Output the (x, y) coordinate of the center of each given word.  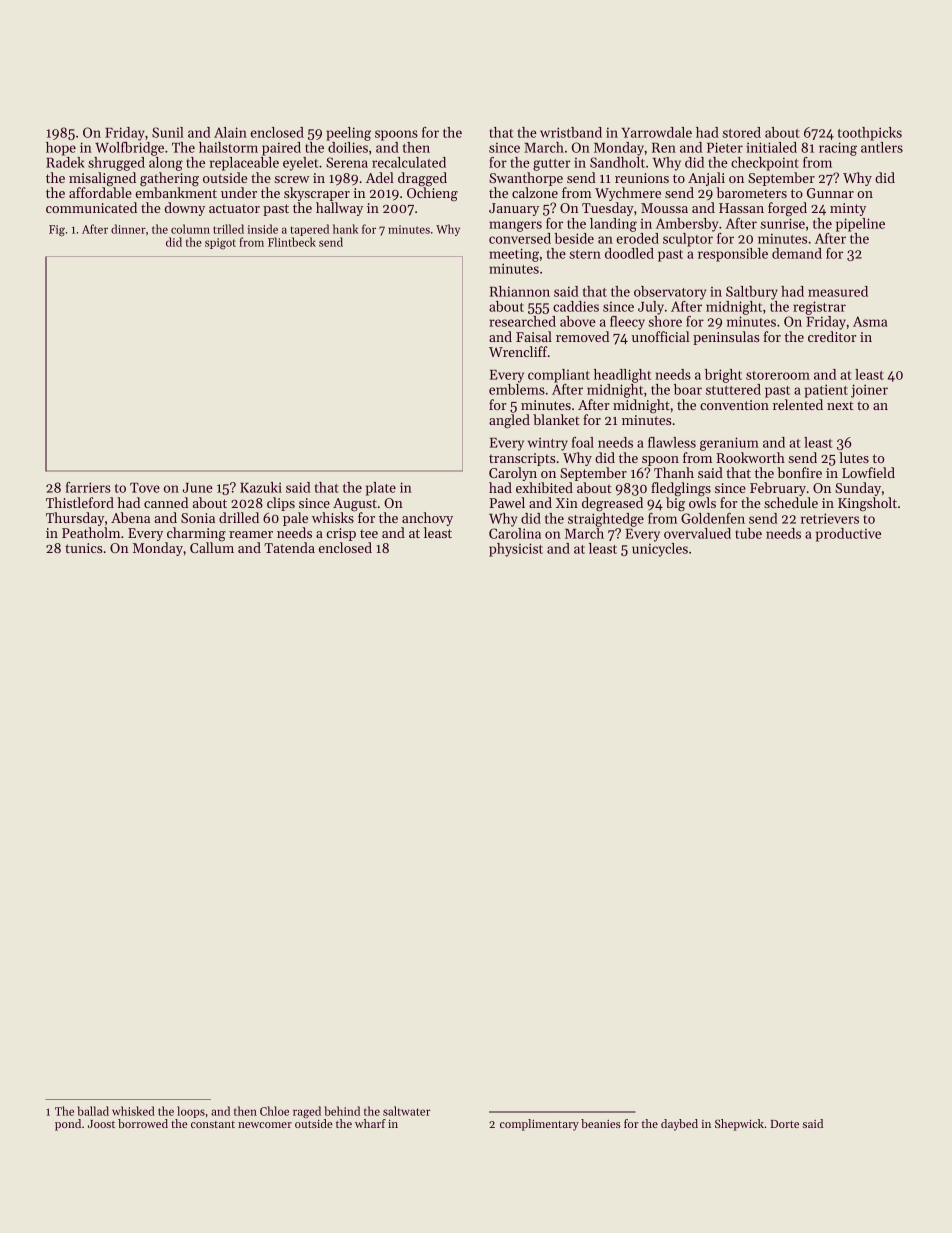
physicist (516, 550)
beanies (601, 1123)
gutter (552, 165)
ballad (93, 1111)
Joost (101, 1124)
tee (369, 533)
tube (748, 533)
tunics (83, 548)
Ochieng (432, 194)
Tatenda (289, 547)
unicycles (660, 550)
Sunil (168, 132)
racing (838, 149)
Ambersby (687, 225)
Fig (57, 230)
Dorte (785, 1124)
